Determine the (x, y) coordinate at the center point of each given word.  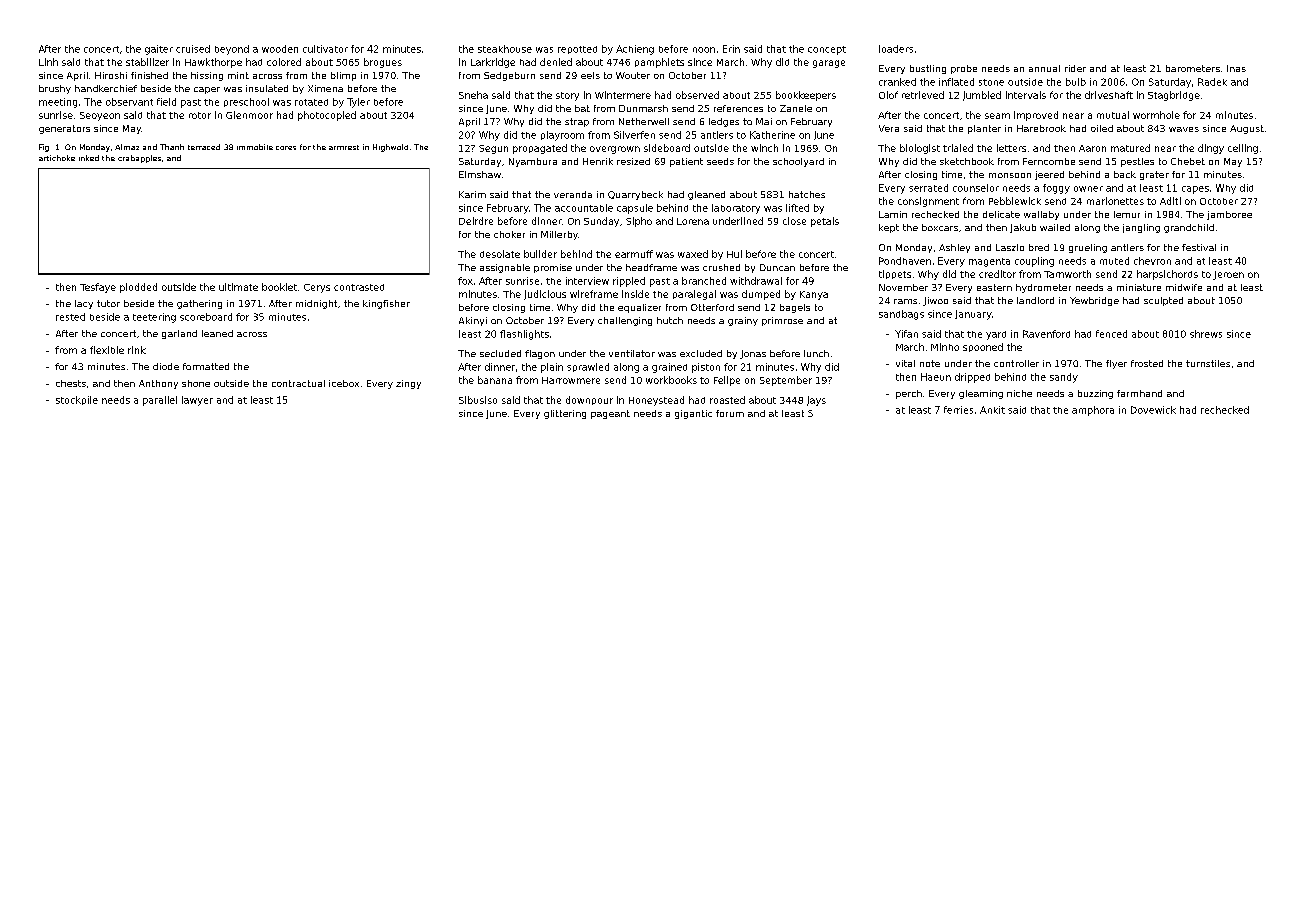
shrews (1206, 334)
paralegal (694, 295)
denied (556, 62)
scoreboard (206, 317)
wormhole (1156, 115)
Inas (1236, 68)
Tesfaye (98, 288)
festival (1199, 247)
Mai (764, 121)
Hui (734, 254)
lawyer (197, 401)
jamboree (1229, 215)
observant (129, 102)
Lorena (693, 221)
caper (207, 90)
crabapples (139, 159)
